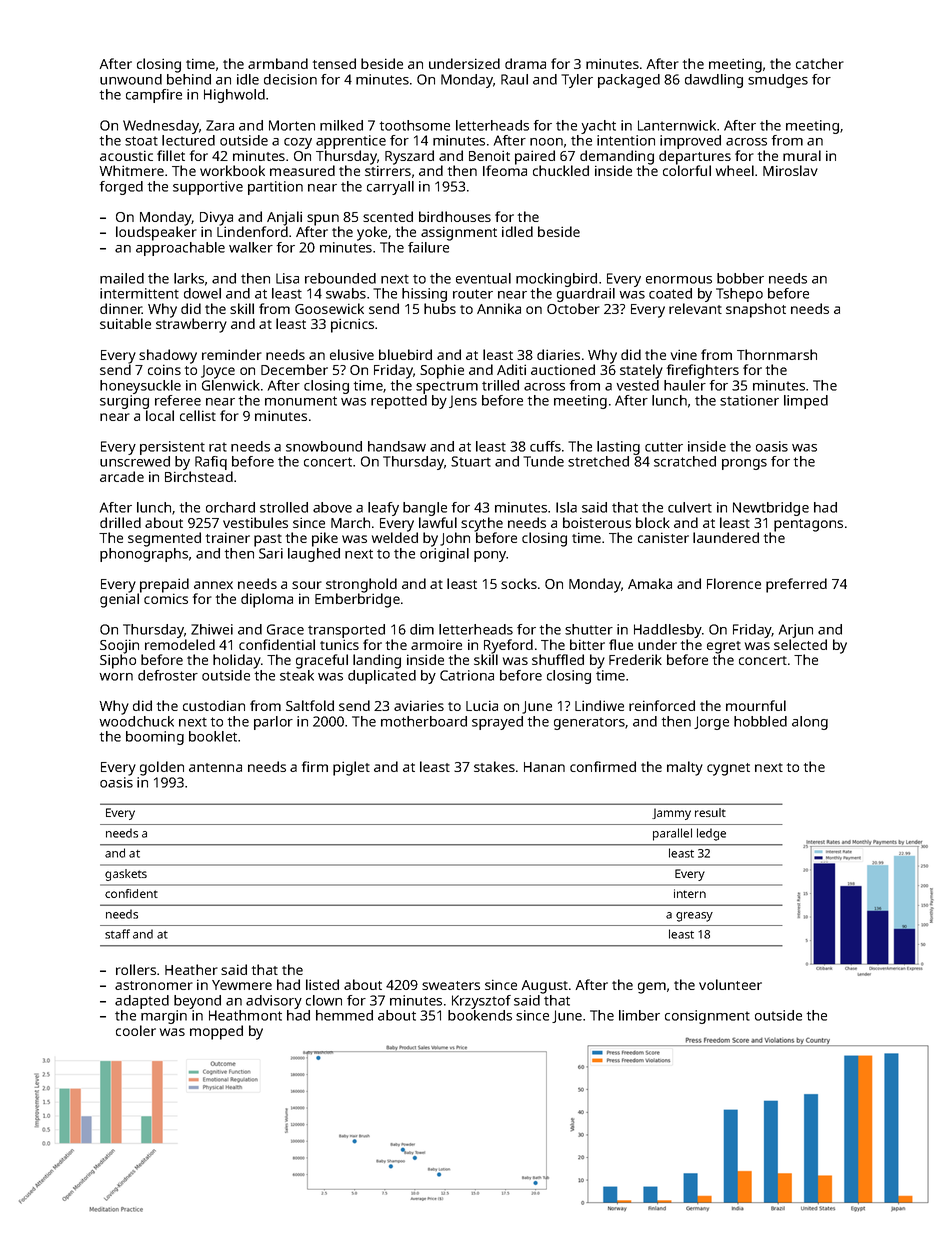 This screenshot has width=952, height=1233. Describe the element at coordinates (397, 446) in the screenshot. I see `handsaw` at that location.
